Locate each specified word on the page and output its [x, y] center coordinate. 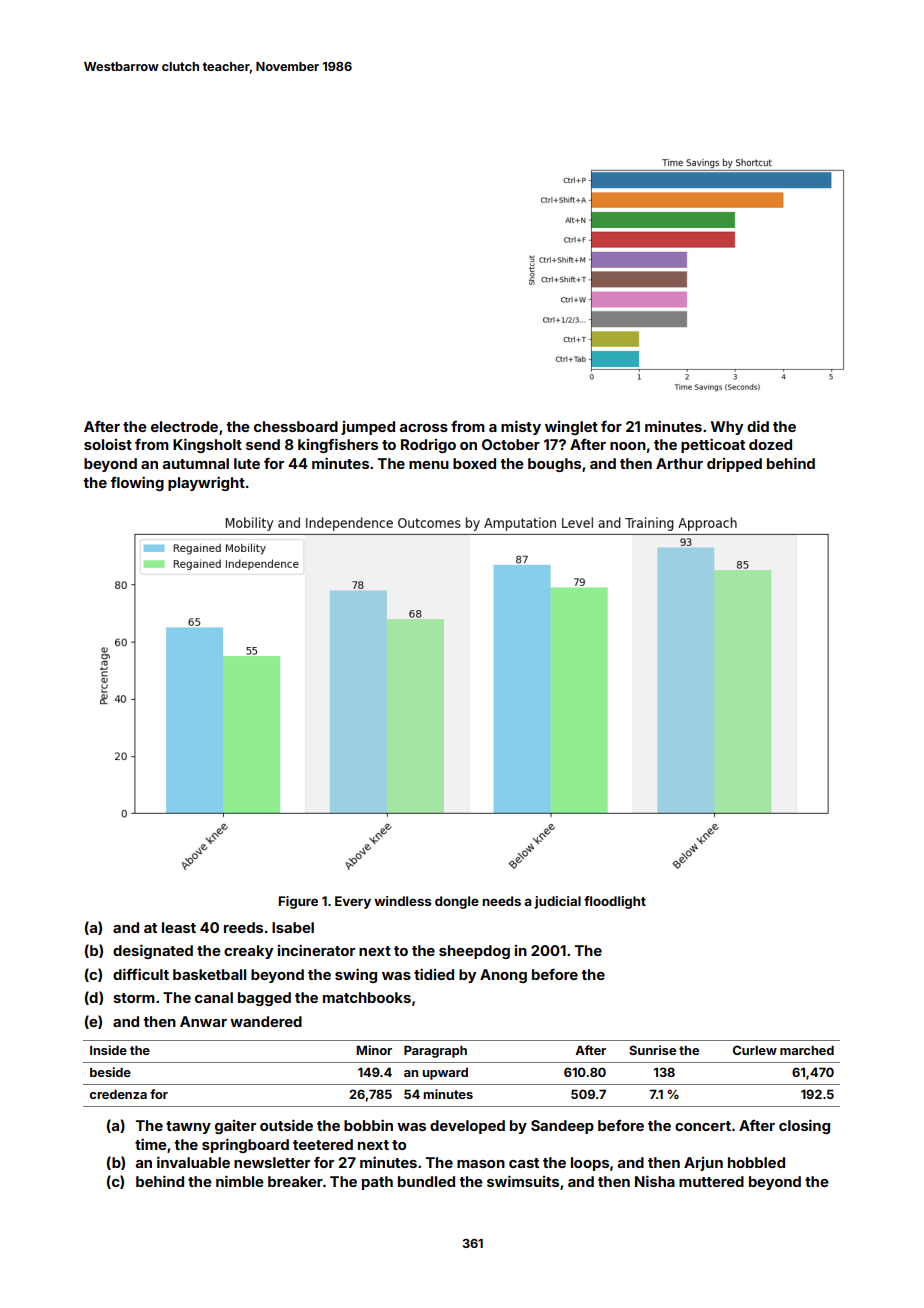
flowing [137, 483]
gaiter [235, 1127]
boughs [554, 465]
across [424, 428]
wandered [266, 1021]
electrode [184, 426]
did [758, 426]
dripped [734, 465]
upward [445, 1074]
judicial [557, 902]
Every [353, 902]
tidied [434, 974]
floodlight [615, 902]
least [179, 927]
